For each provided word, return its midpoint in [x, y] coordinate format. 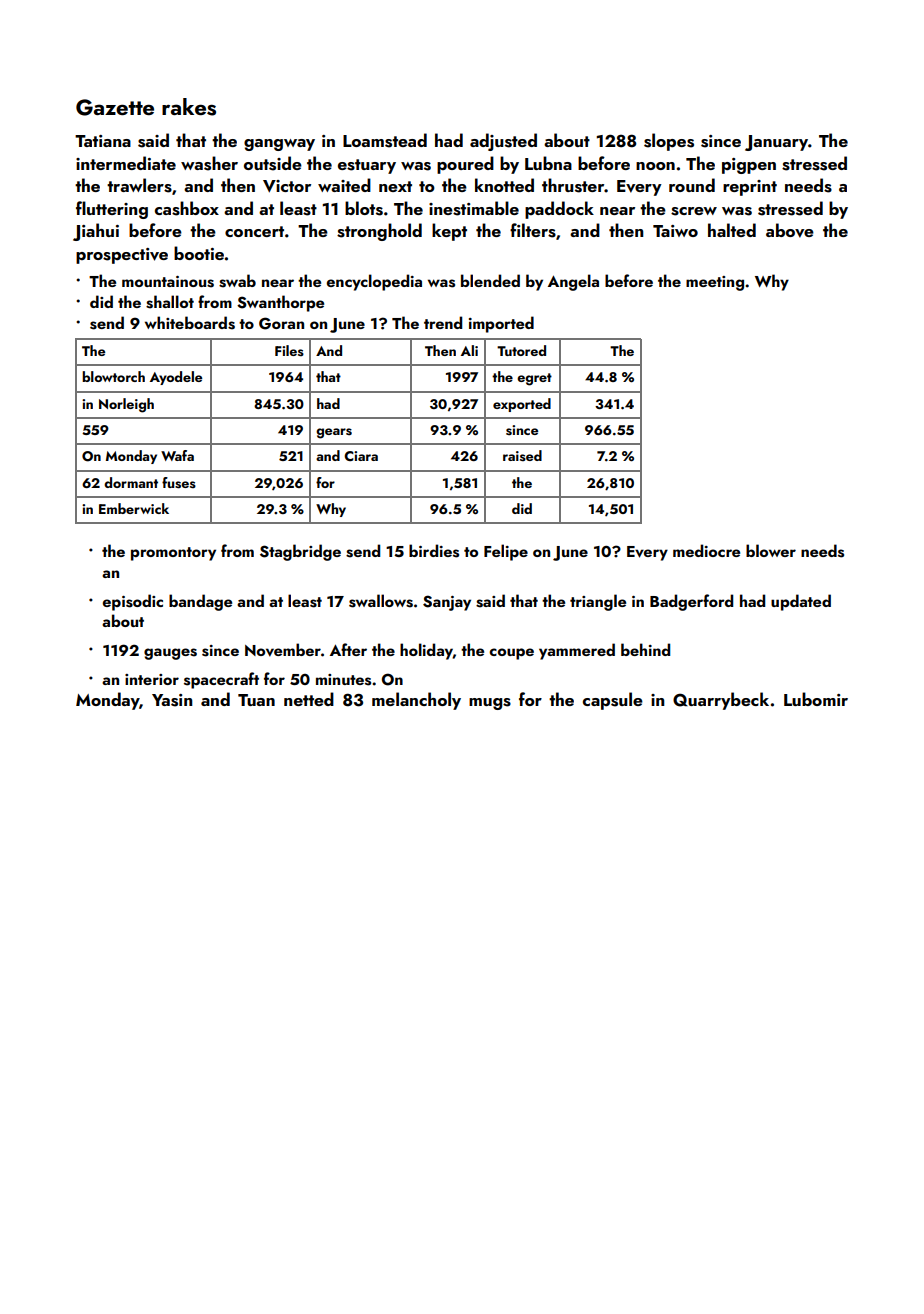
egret [534, 379]
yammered [577, 651]
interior [152, 679]
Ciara [361, 456]
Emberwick [134, 508]
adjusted [503, 142]
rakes [189, 107]
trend [443, 322]
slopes [669, 142]
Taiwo [675, 231]
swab [237, 281]
